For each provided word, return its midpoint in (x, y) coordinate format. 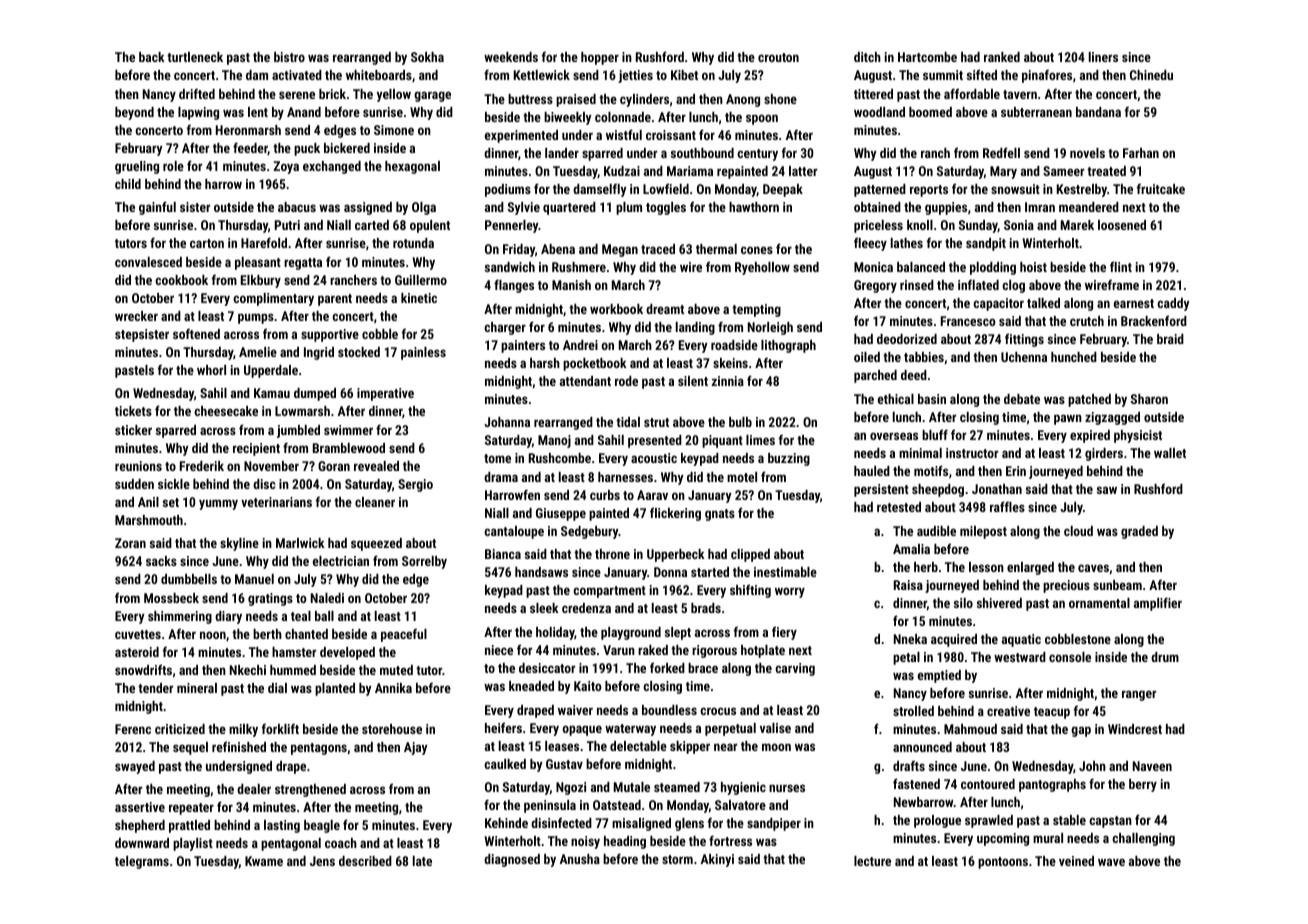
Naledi (327, 598)
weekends (511, 57)
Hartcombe (927, 57)
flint (1121, 266)
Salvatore (740, 805)
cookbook (181, 280)
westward (1020, 657)
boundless (669, 710)
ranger (1139, 695)
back (152, 57)
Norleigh (770, 328)
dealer (254, 789)
